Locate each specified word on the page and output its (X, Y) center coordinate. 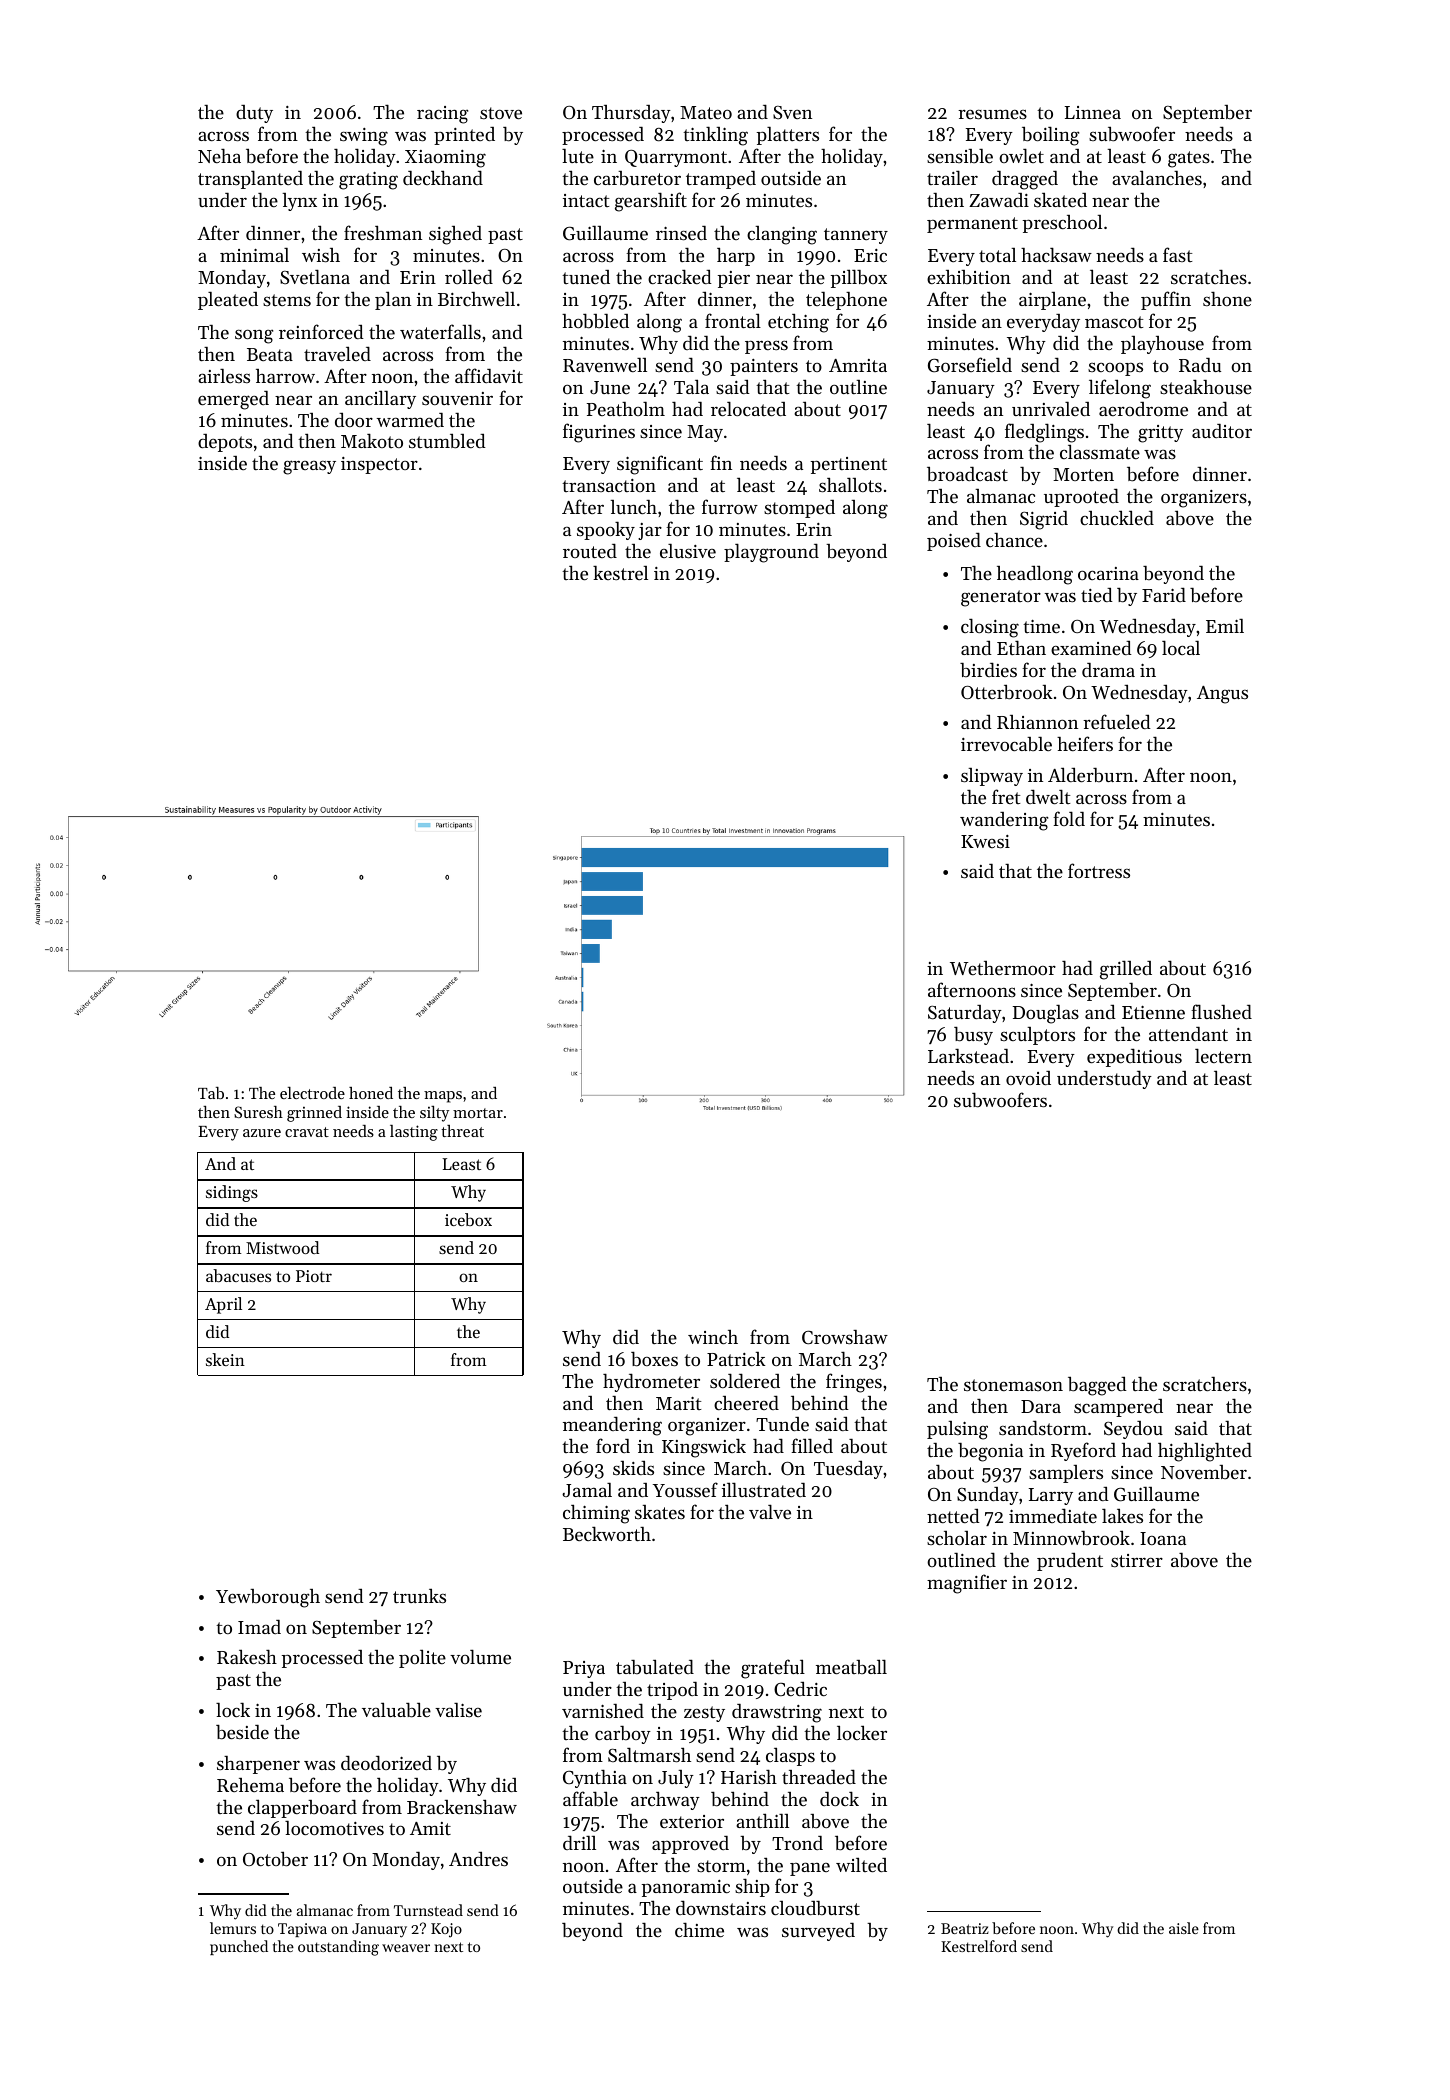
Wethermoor (1003, 968)
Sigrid (1044, 520)
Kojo (446, 1930)
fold (1069, 818)
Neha (219, 156)
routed (590, 551)
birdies (988, 670)
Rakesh (247, 1657)
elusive (688, 551)
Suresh (258, 1112)
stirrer (1137, 1560)
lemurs (233, 1928)
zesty (704, 1714)
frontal (733, 320)
